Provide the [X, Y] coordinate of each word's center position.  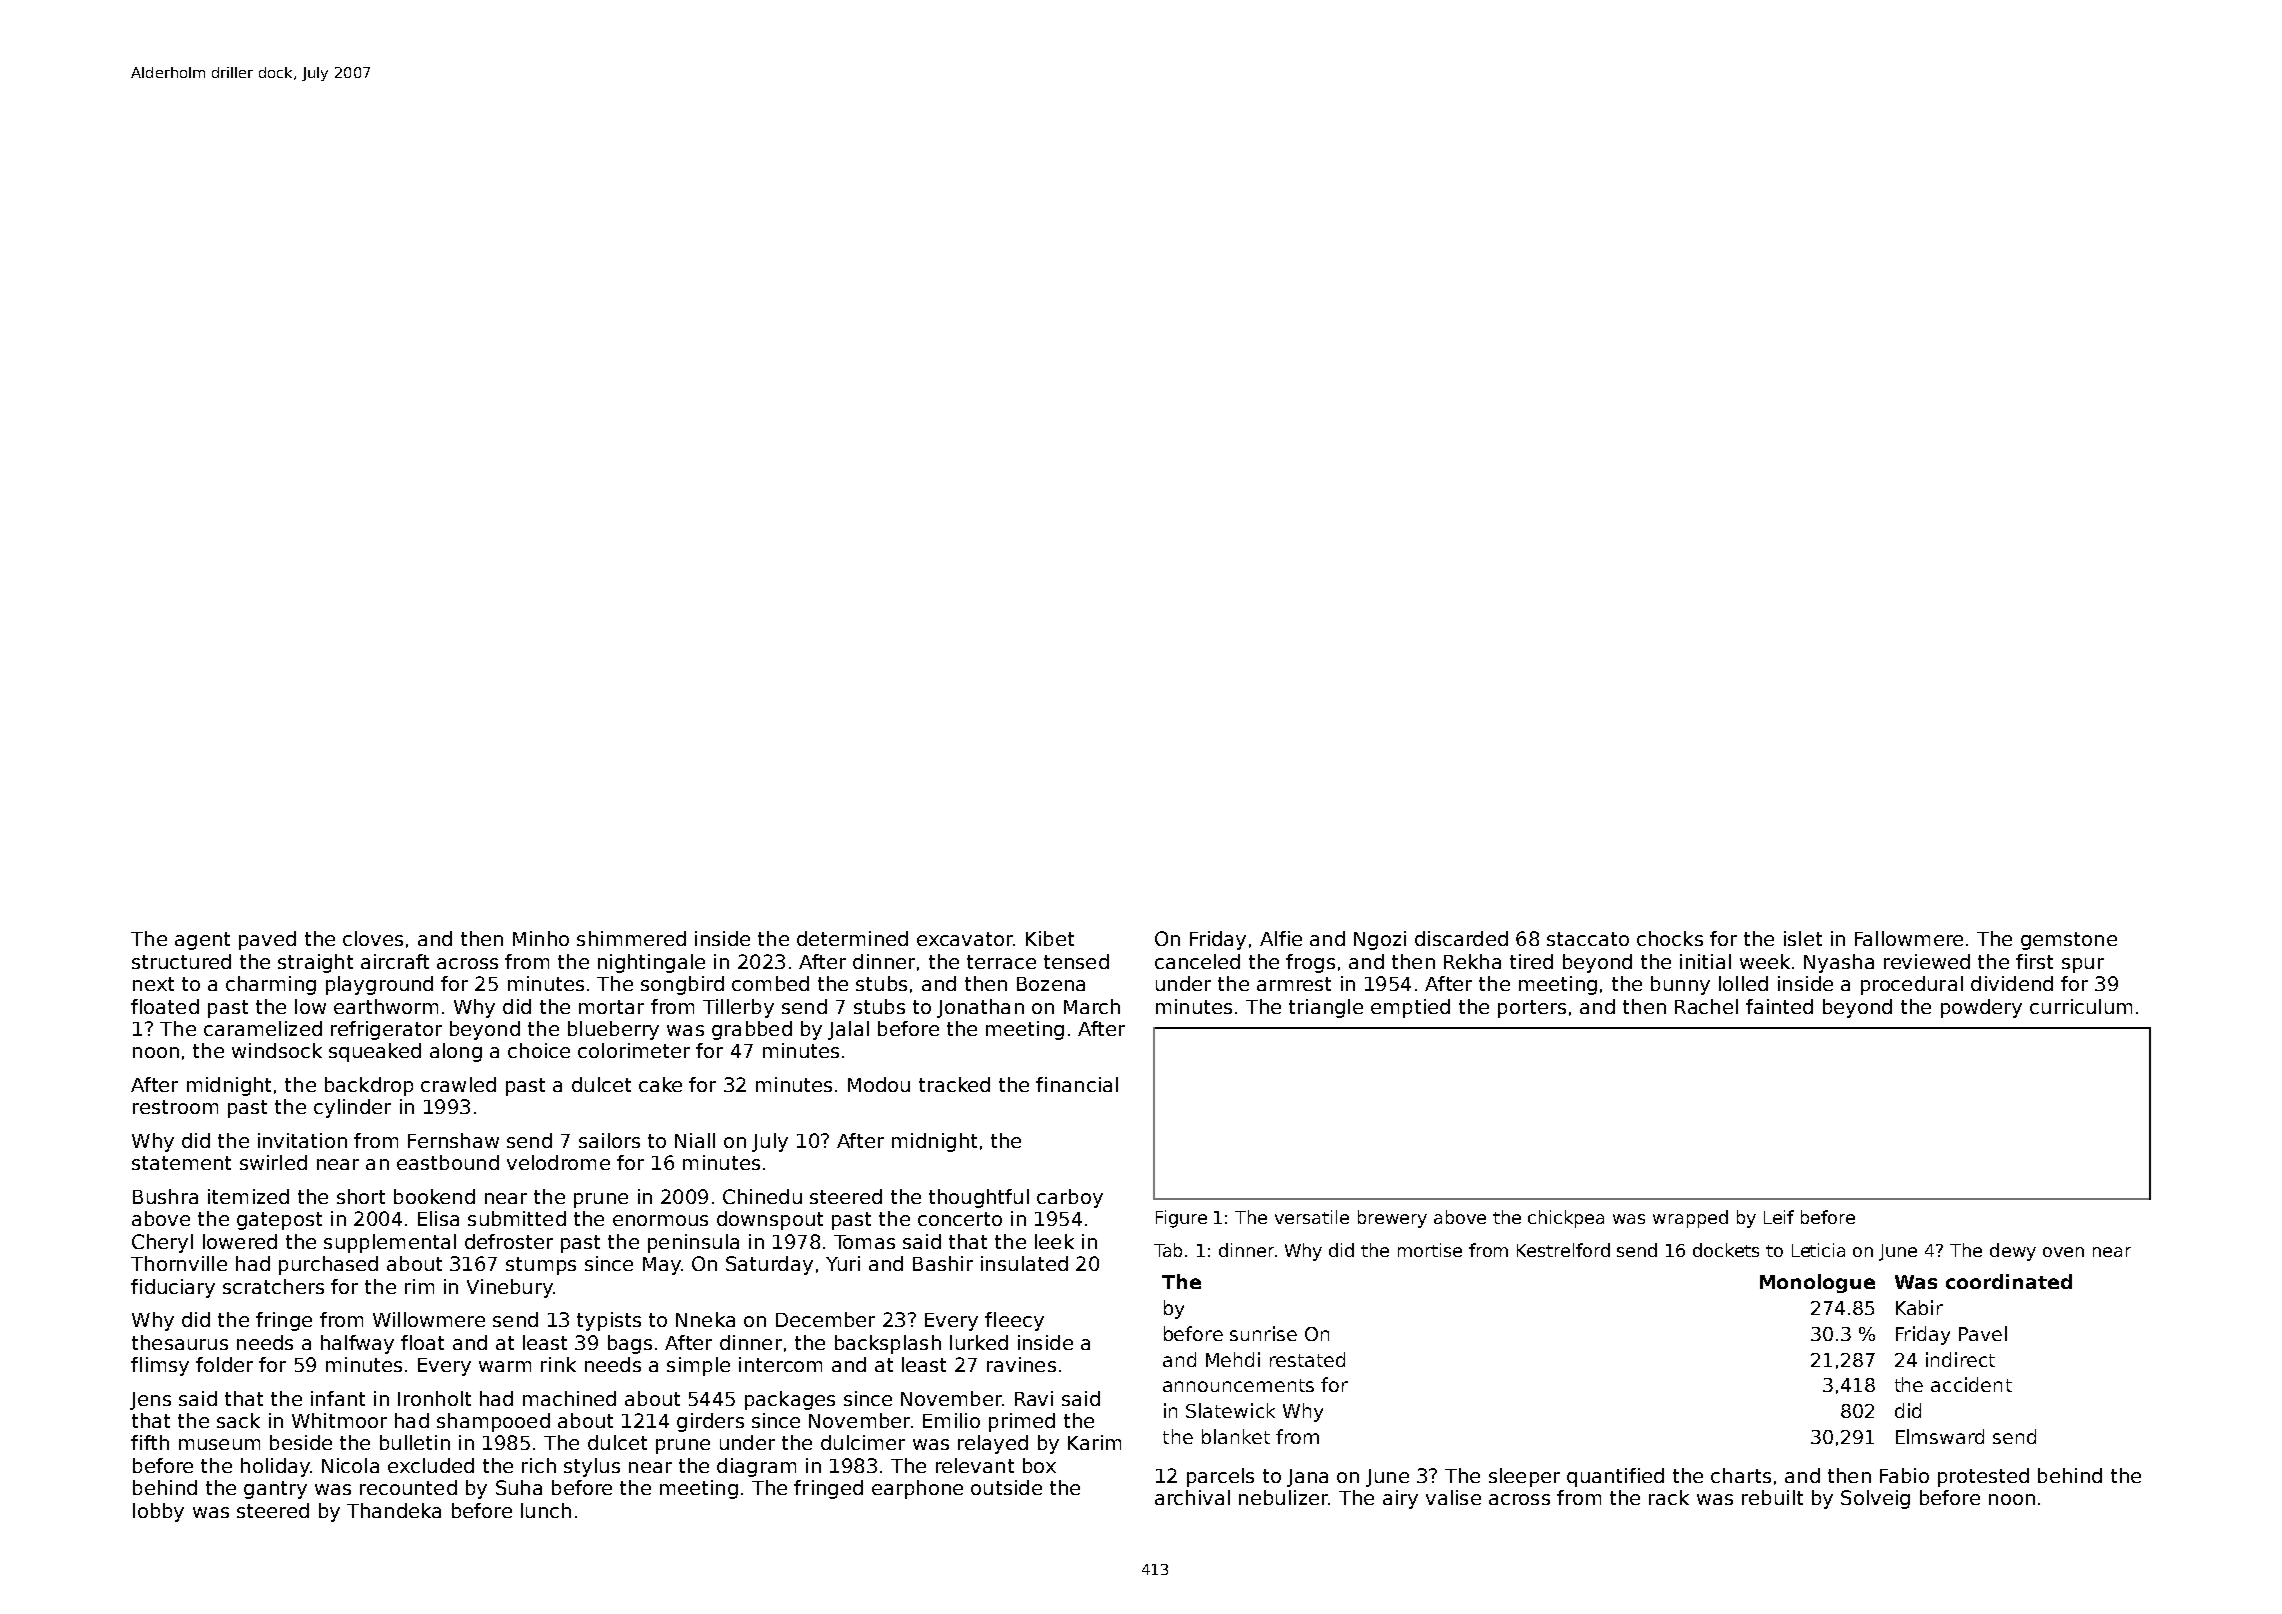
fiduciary [173, 1288]
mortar [611, 1007]
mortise [1430, 1250]
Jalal [848, 1030]
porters [1532, 1009]
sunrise [1263, 1333]
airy [1400, 1499]
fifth [150, 1442]
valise [1453, 1497]
